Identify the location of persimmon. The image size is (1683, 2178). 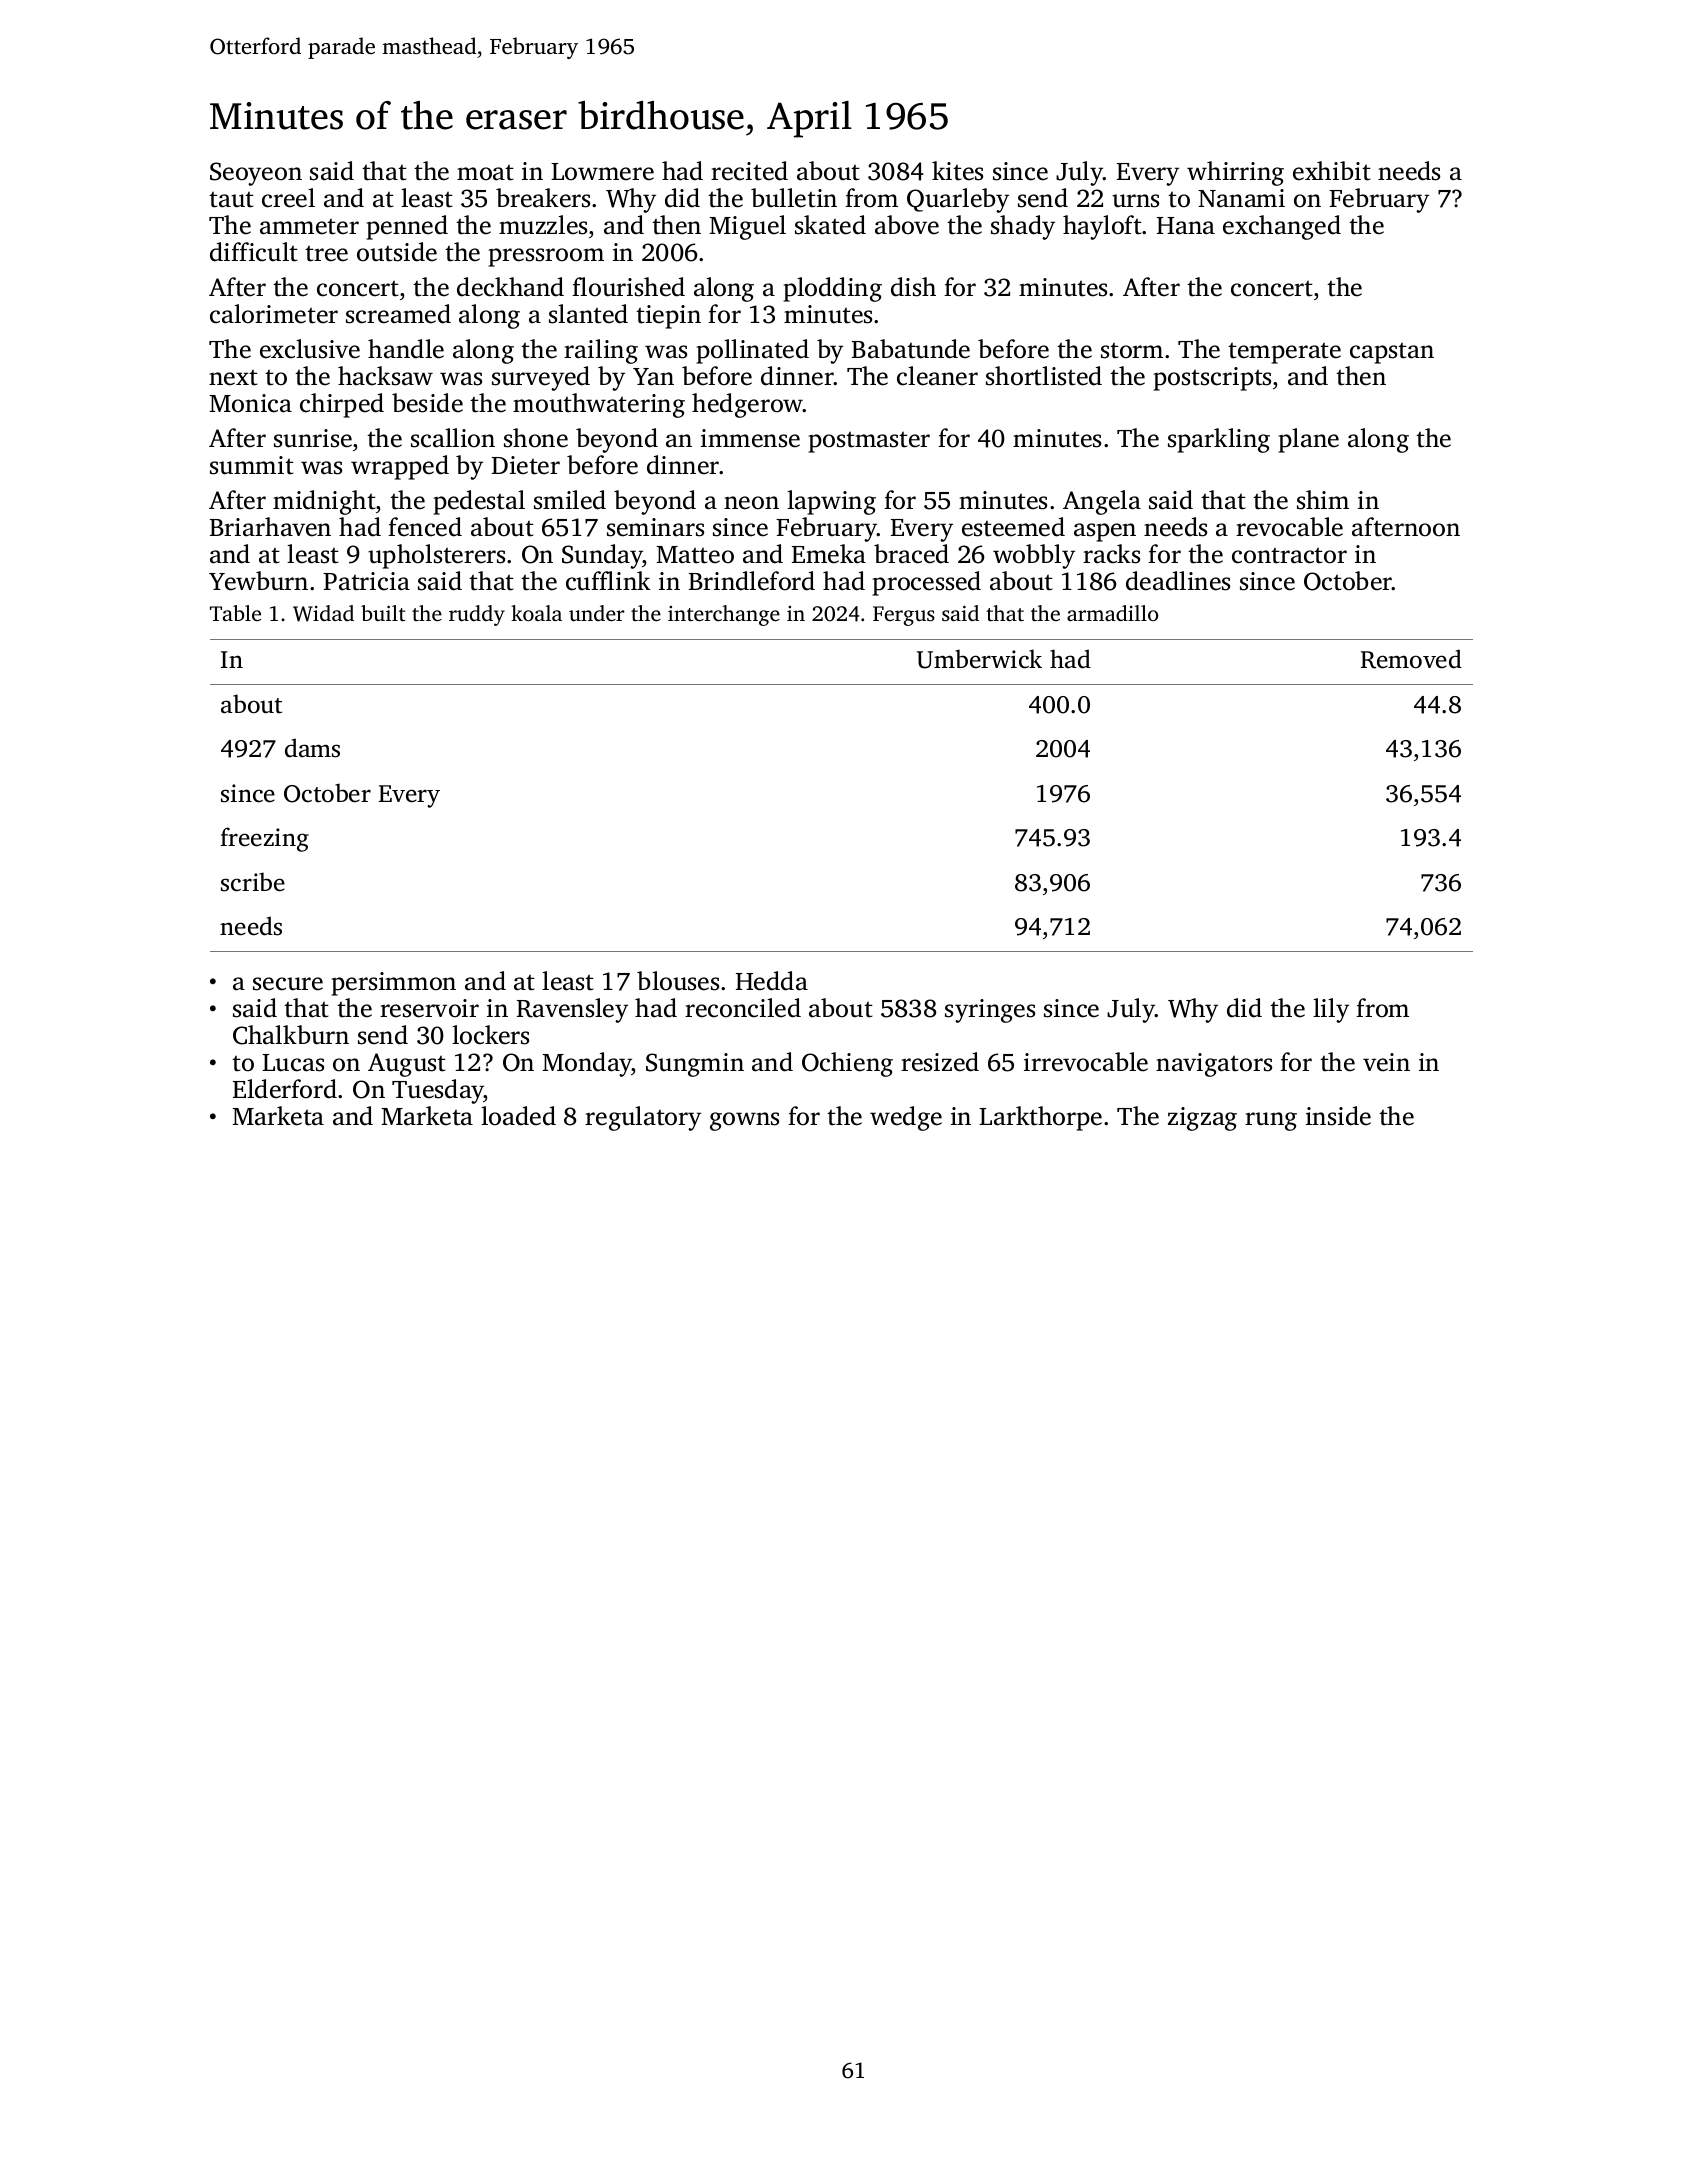
(394, 984).
